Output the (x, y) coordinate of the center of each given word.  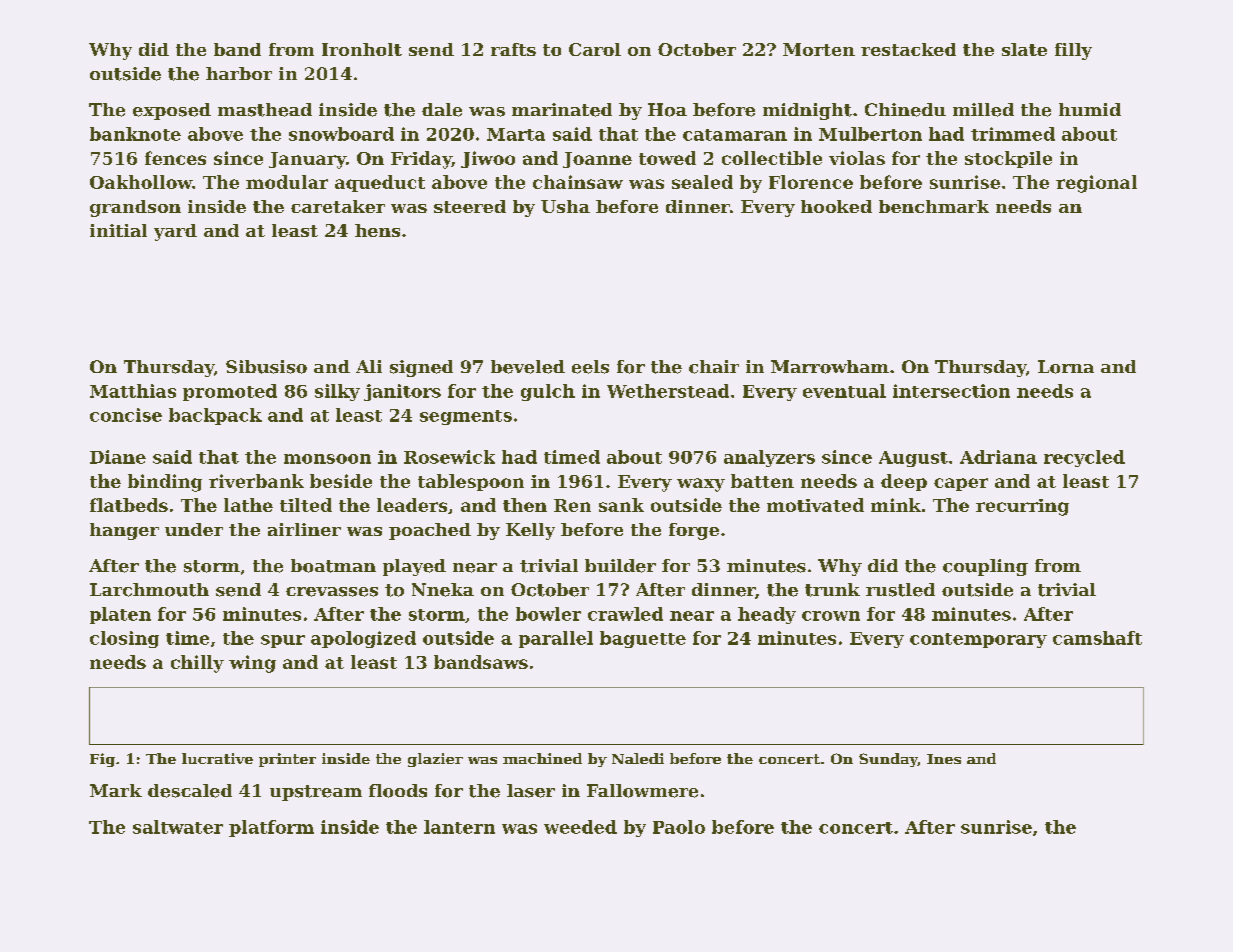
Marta (516, 134)
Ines (944, 759)
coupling (985, 567)
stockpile (1008, 159)
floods (398, 791)
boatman (333, 566)
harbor (239, 73)
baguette (643, 639)
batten (762, 481)
